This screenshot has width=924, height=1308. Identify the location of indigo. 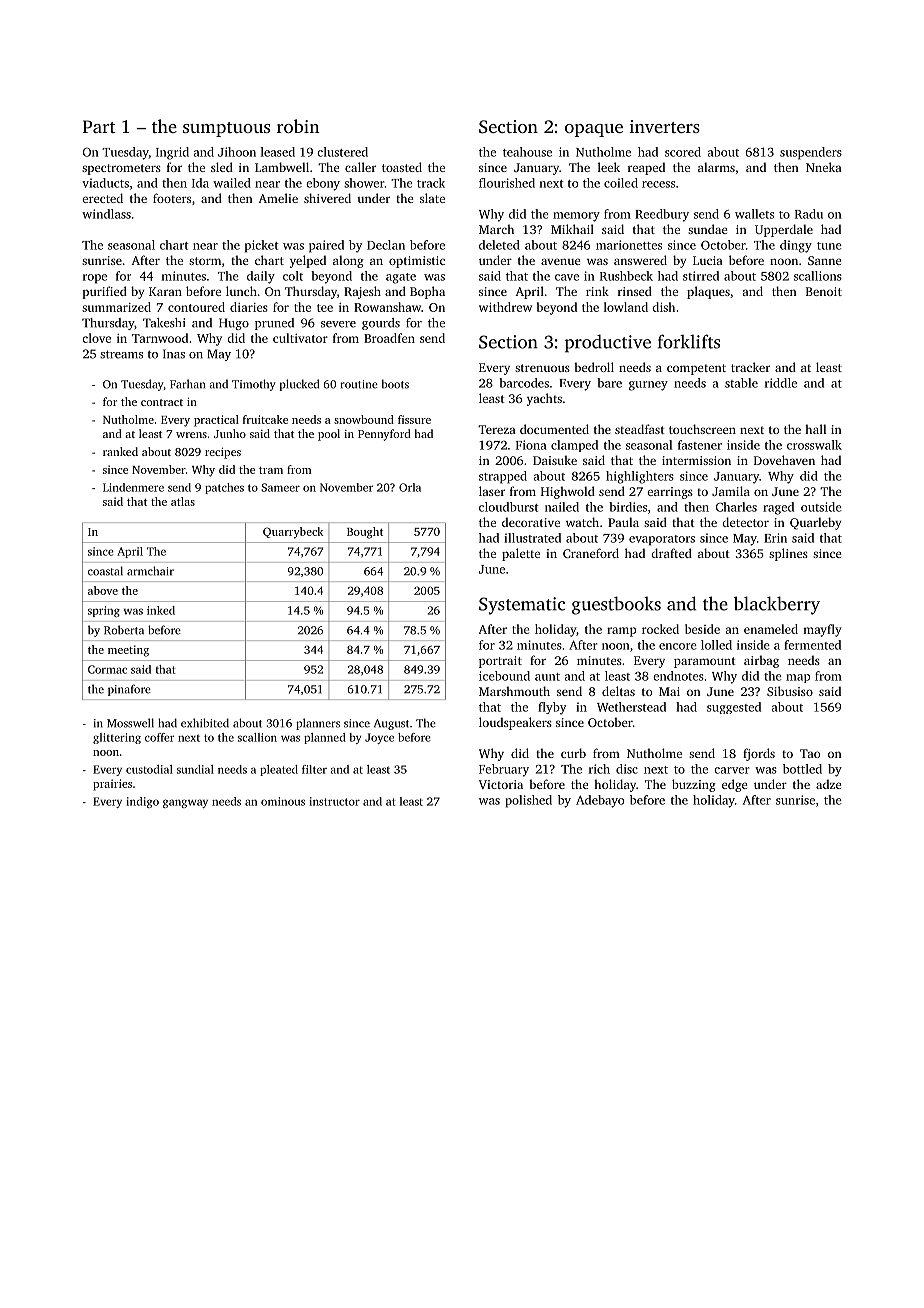
(142, 802).
